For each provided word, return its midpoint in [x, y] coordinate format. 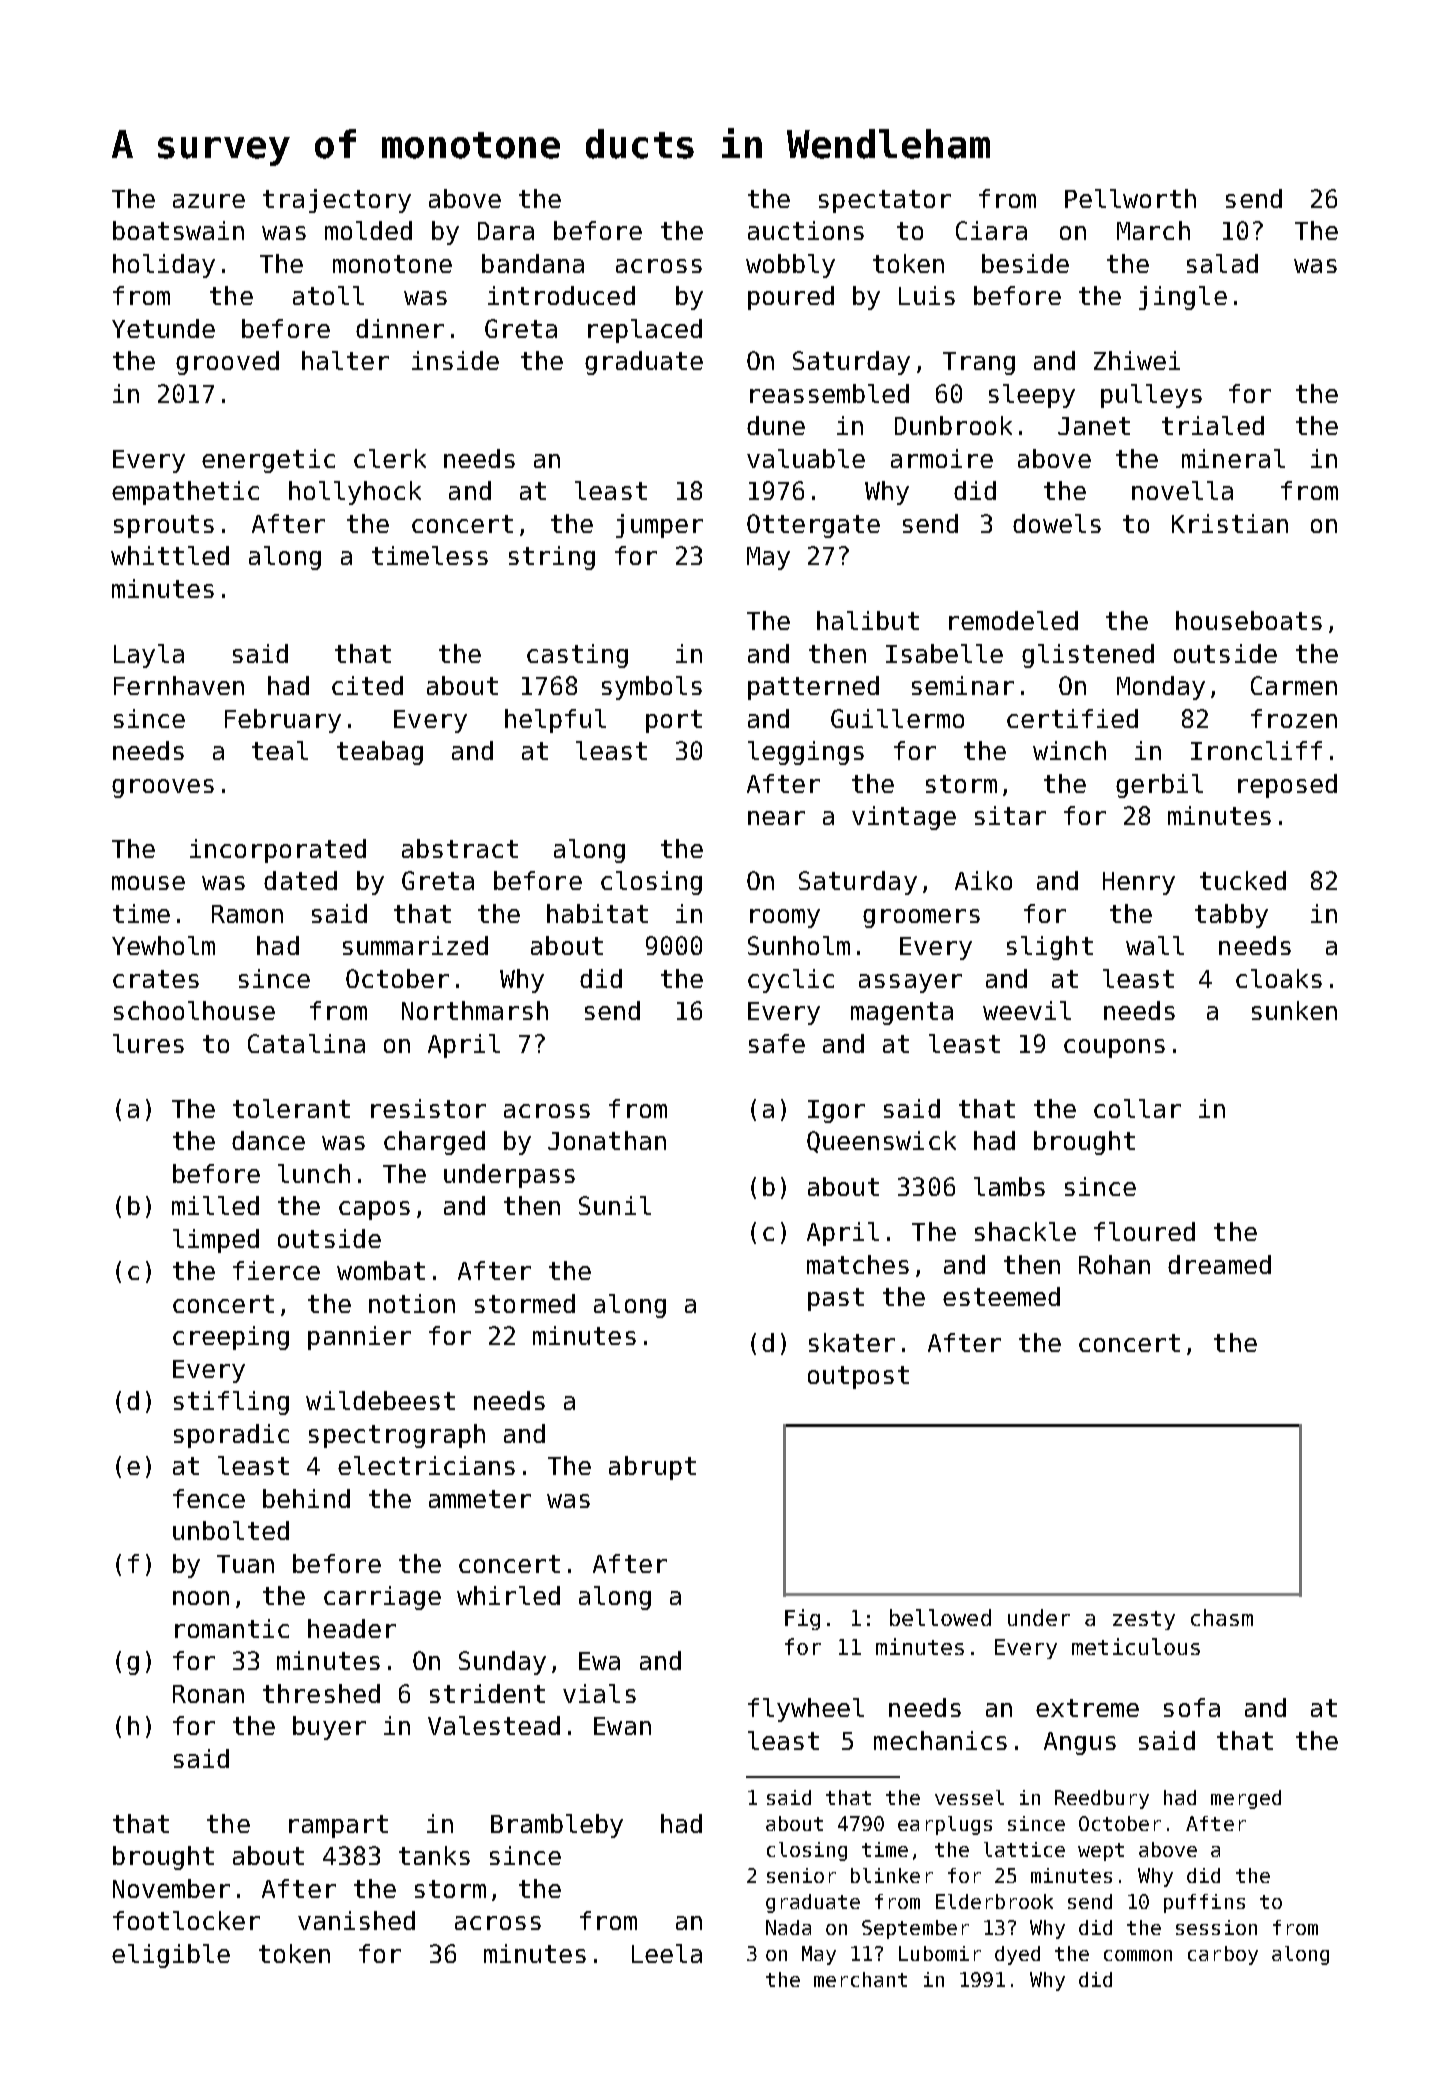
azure [209, 201]
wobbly [790, 266]
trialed [1213, 425]
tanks [434, 1855]
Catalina [306, 1043]
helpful [555, 721]
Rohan [1114, 1264]
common [1138, 1955]
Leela [667, 1953]
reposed [1287, 786]
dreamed [1219, 1264]
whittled [170, 555]
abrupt [652, 1468]
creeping [231, 1338]
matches [858, 1264]
